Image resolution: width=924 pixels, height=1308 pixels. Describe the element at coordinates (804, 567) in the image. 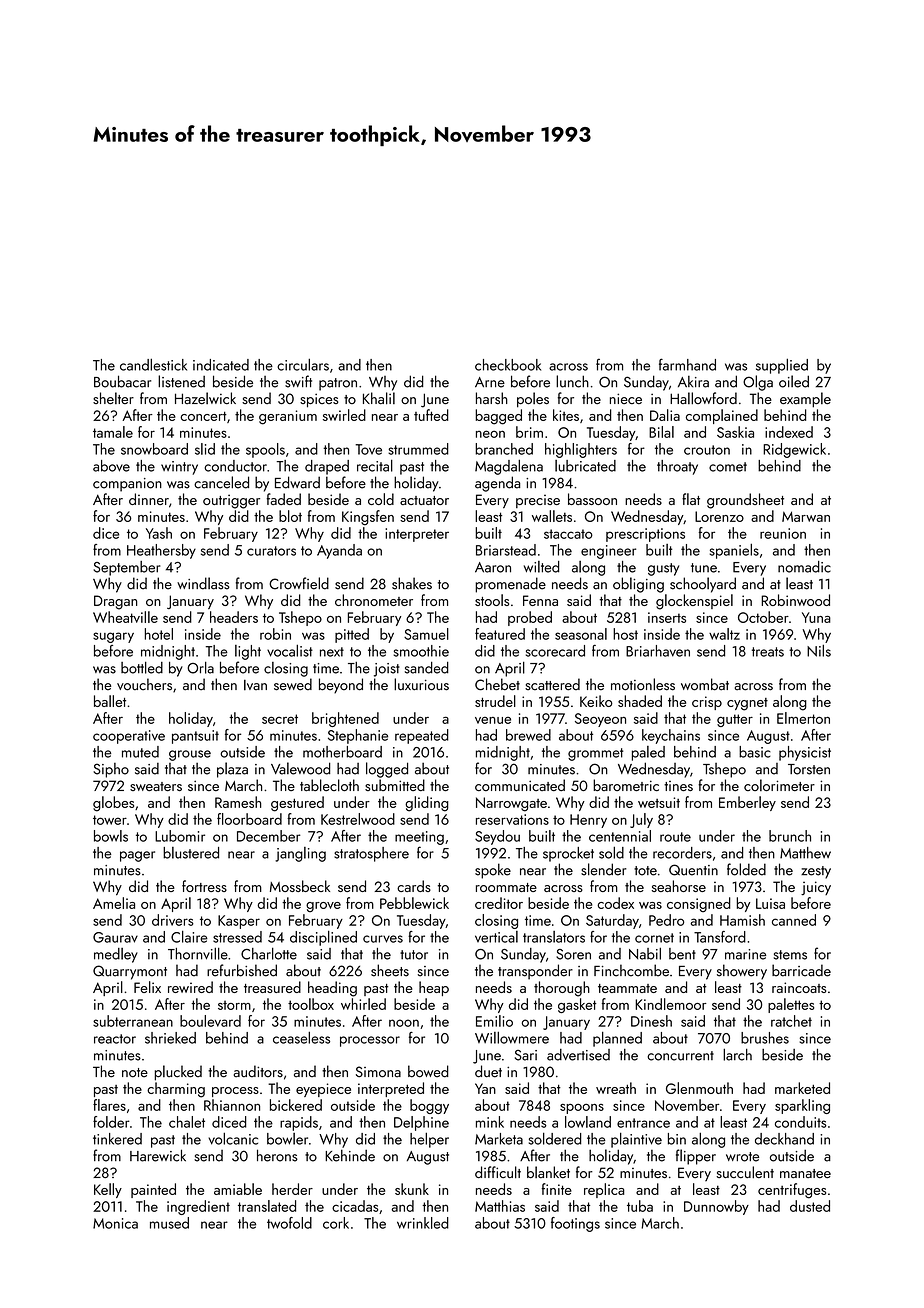

I see `nomadic` at that location.
